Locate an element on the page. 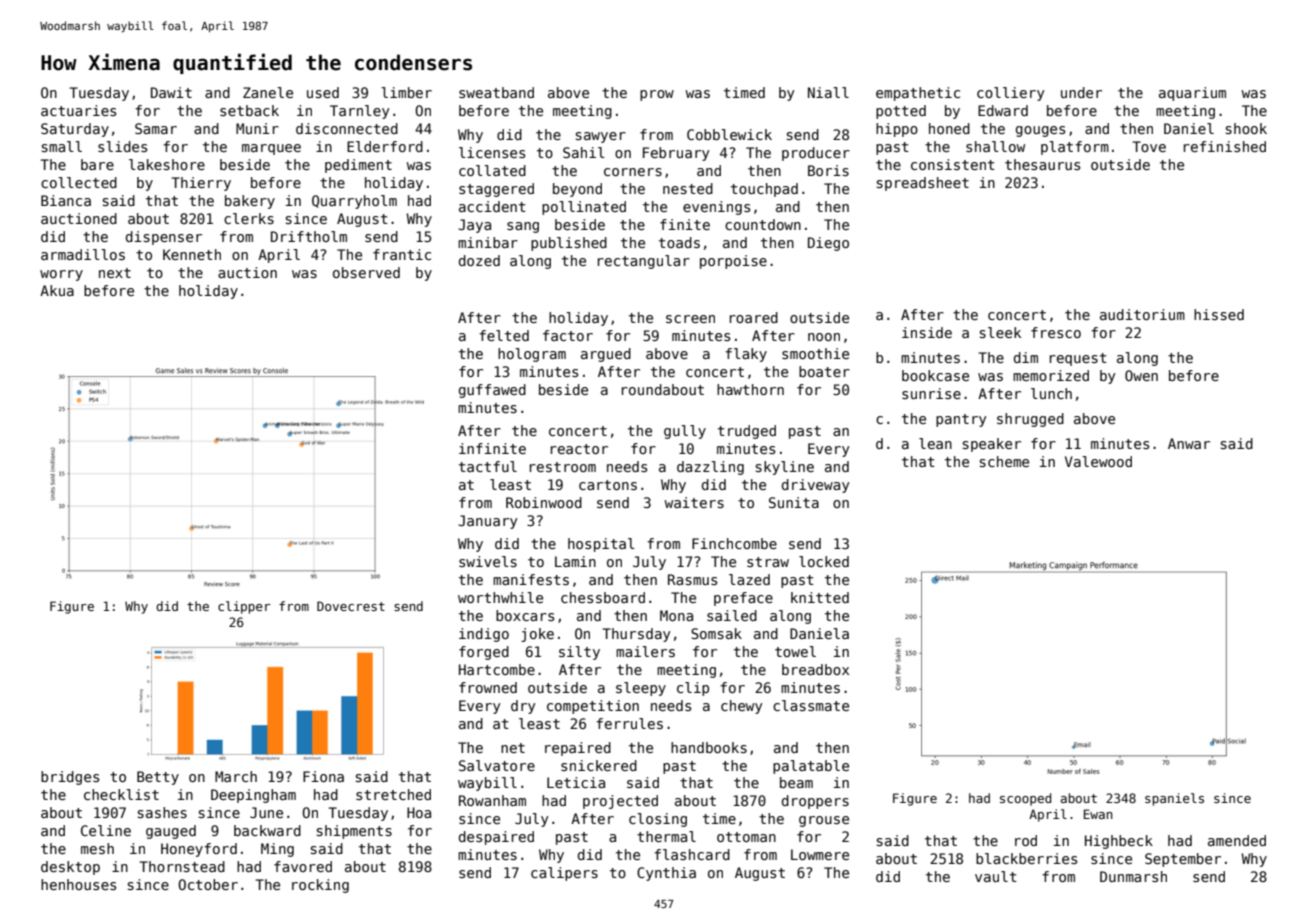 The height and width of the image is (924, 1308). Edward is located at coordinates (1003, 110).
